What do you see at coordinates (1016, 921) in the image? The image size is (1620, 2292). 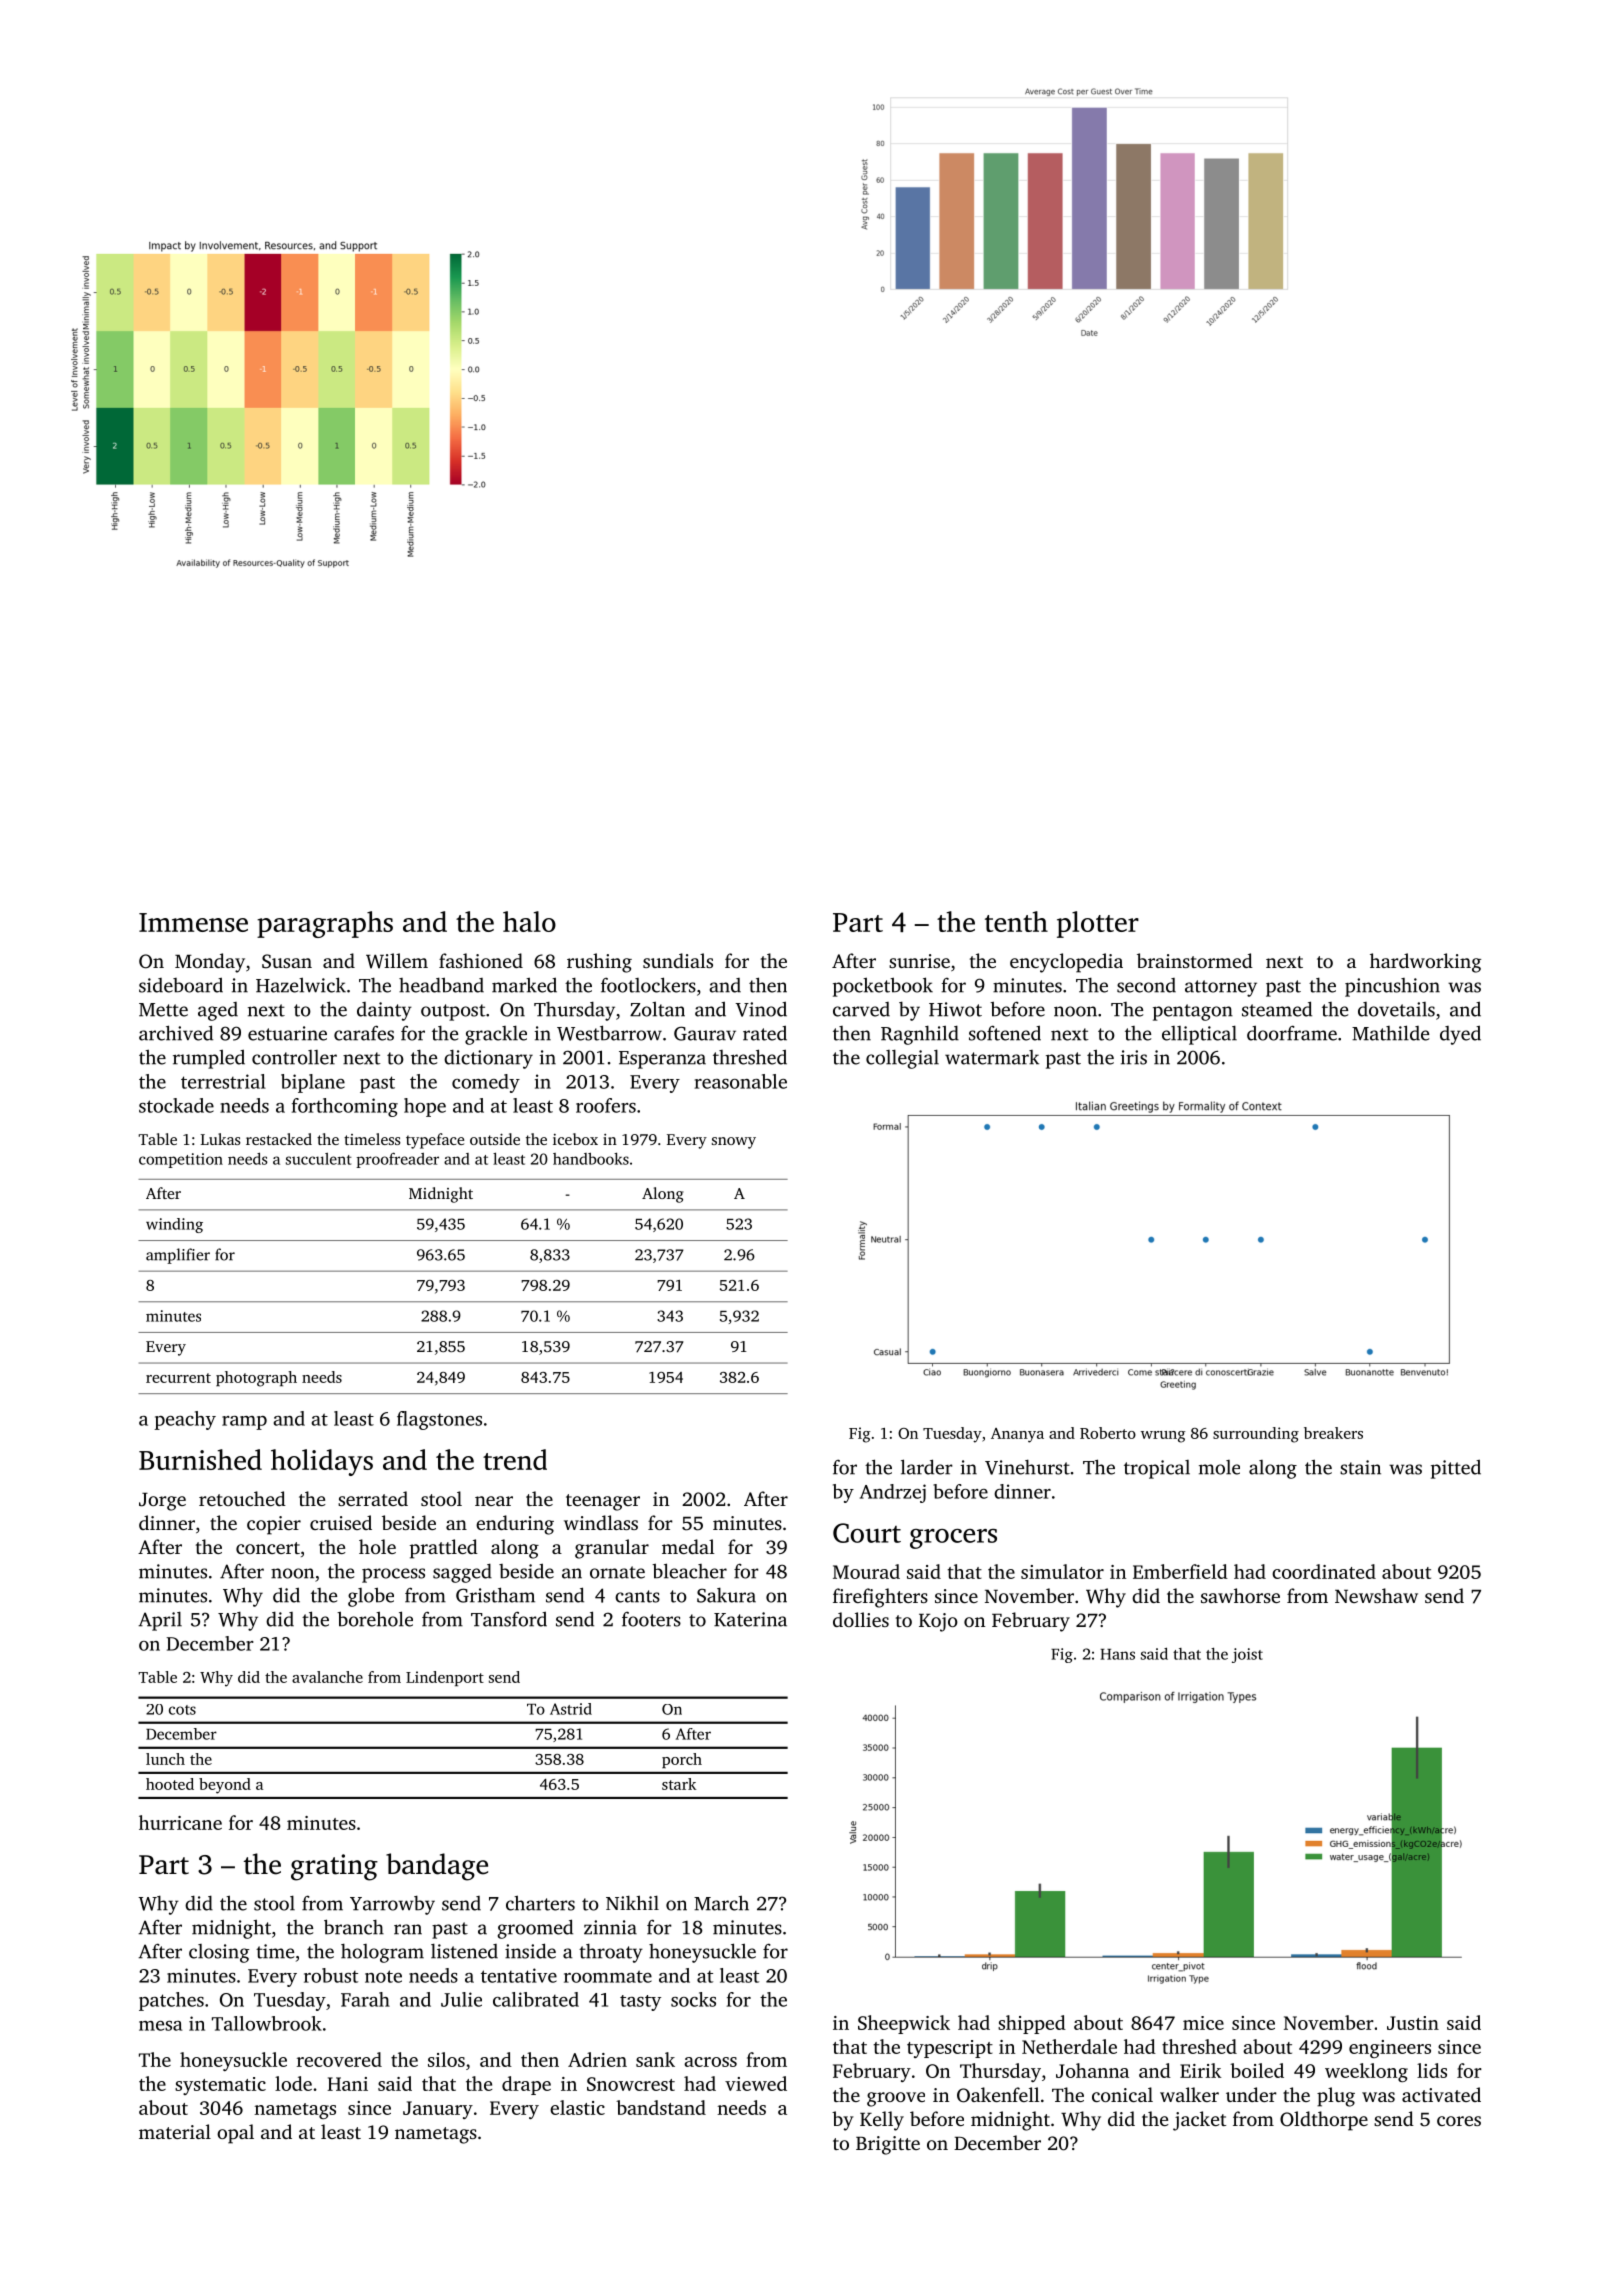 I see `tenth` at bounding box center [1016, 921].
